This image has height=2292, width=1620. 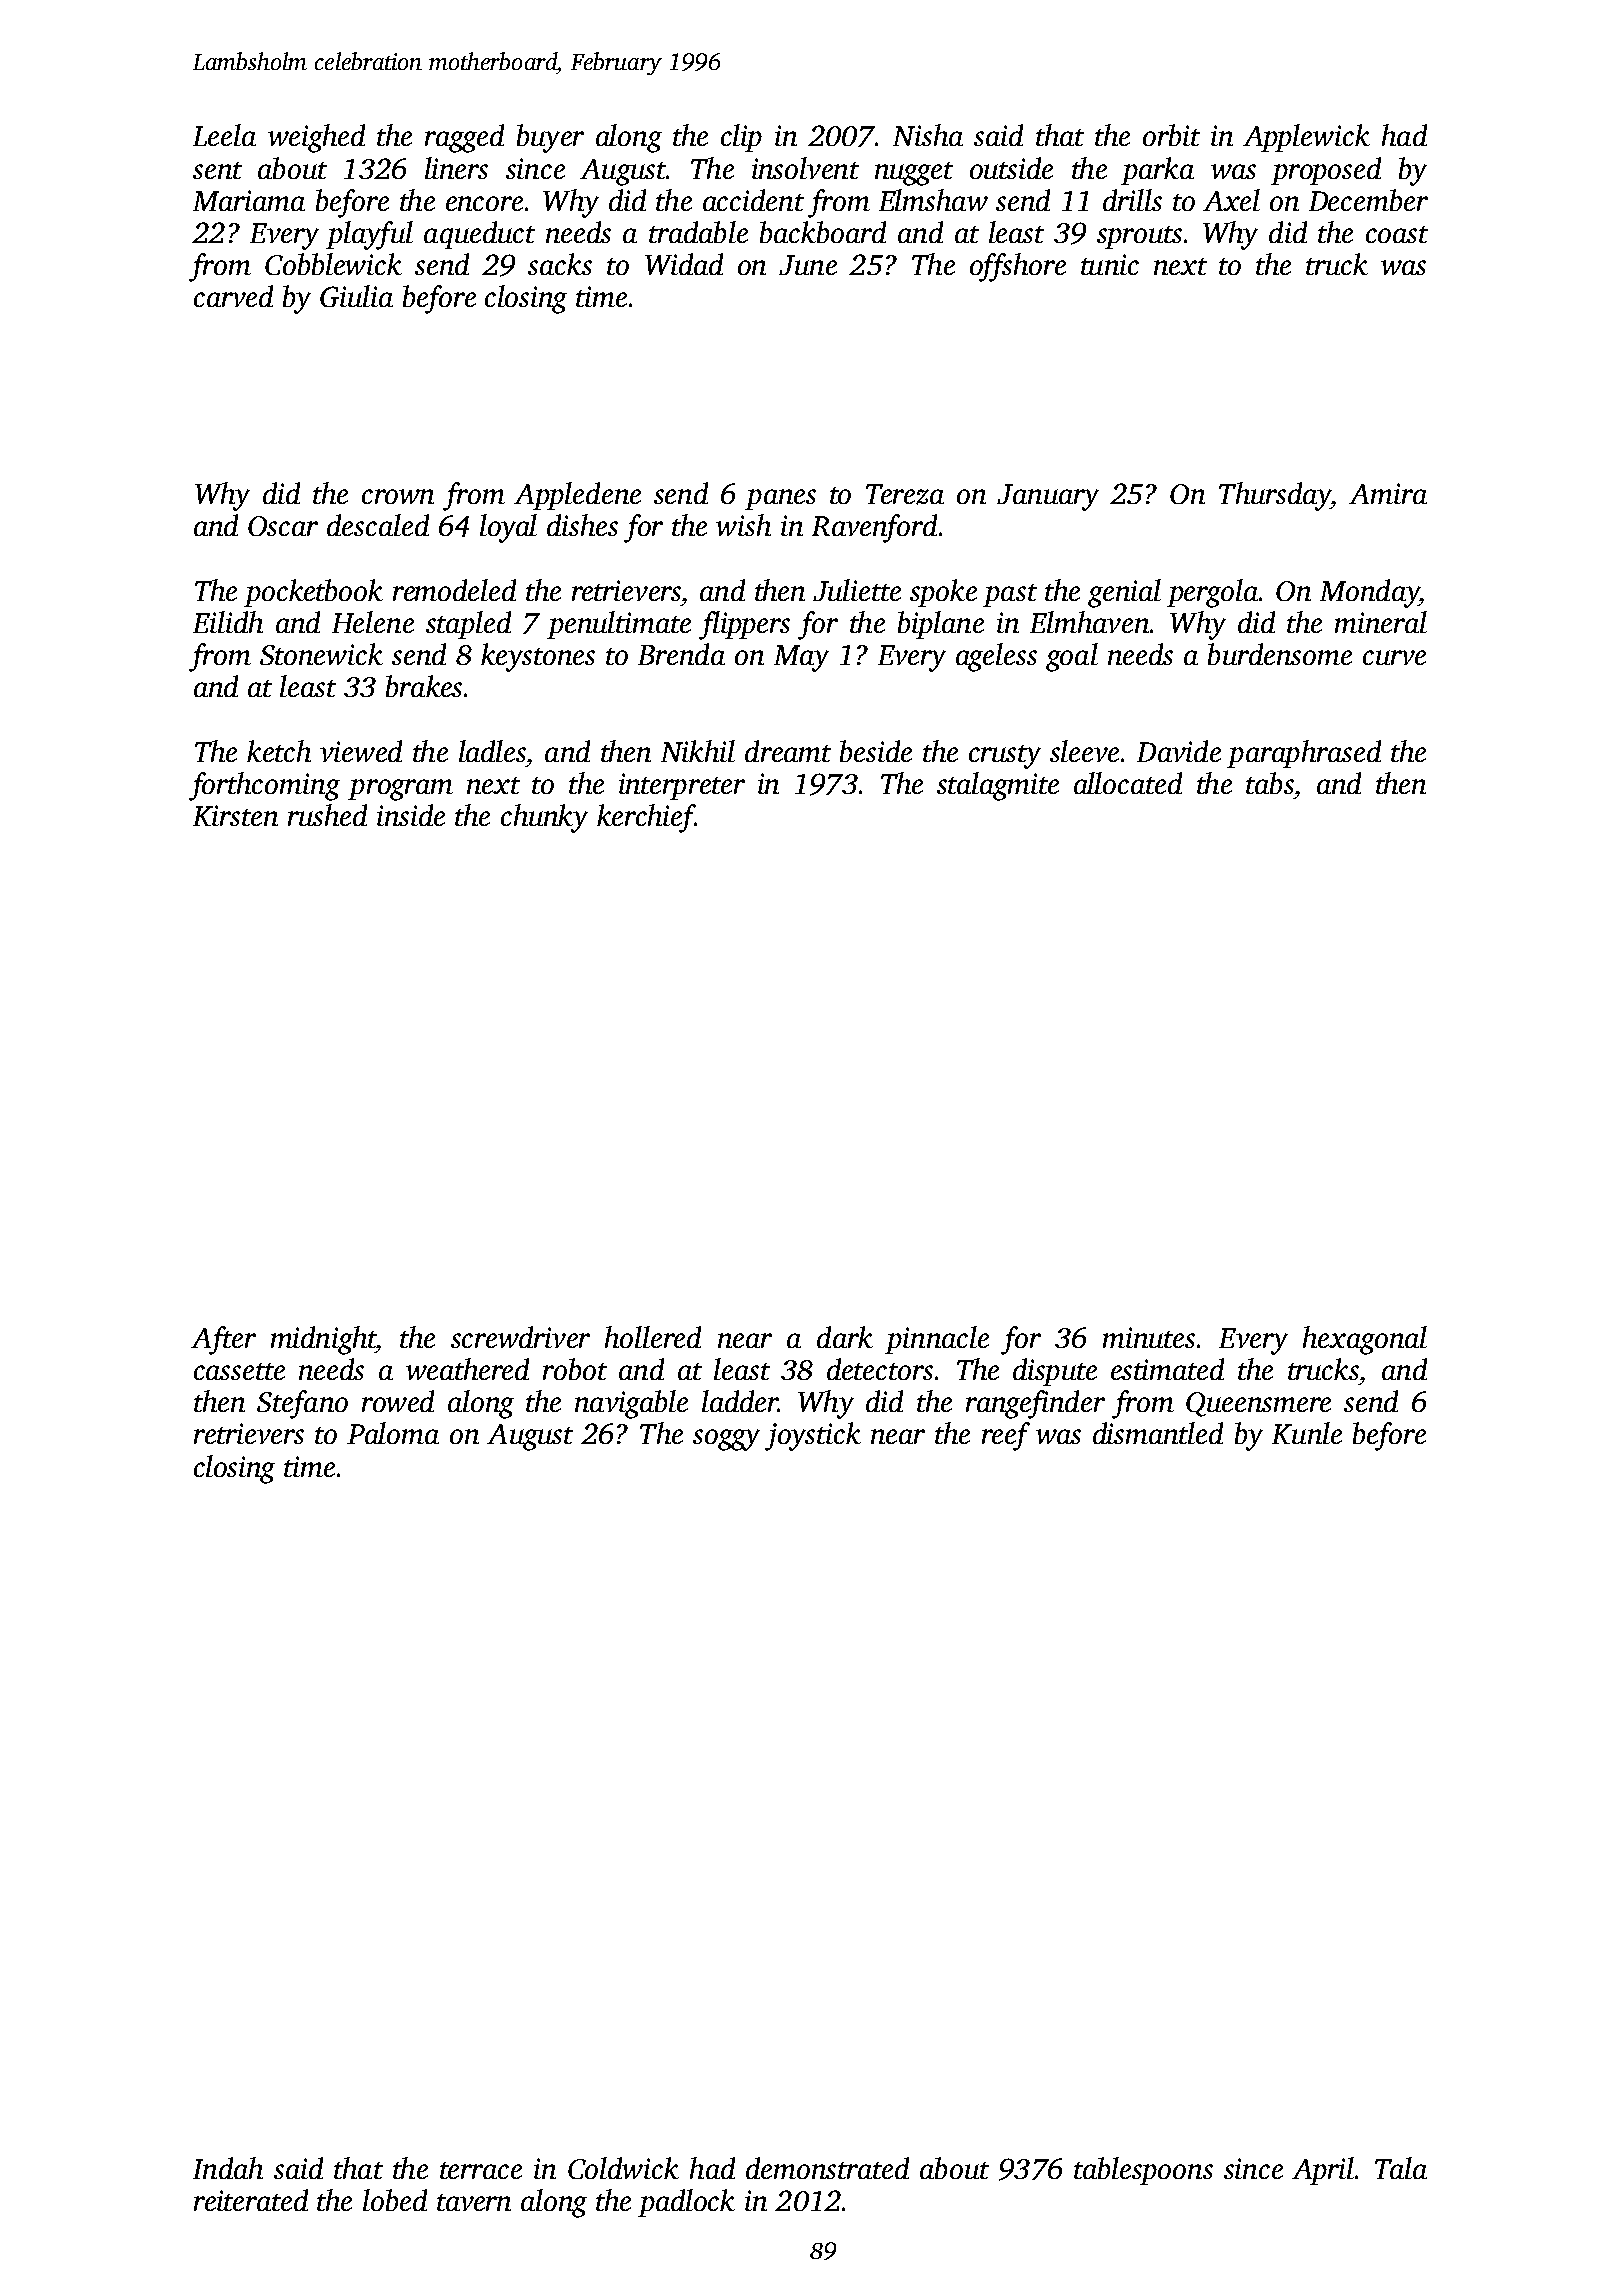 What do you see at coordinates (827, 2168) in the image?
I see `demonstrated` at bounding box center [827, 2168].
